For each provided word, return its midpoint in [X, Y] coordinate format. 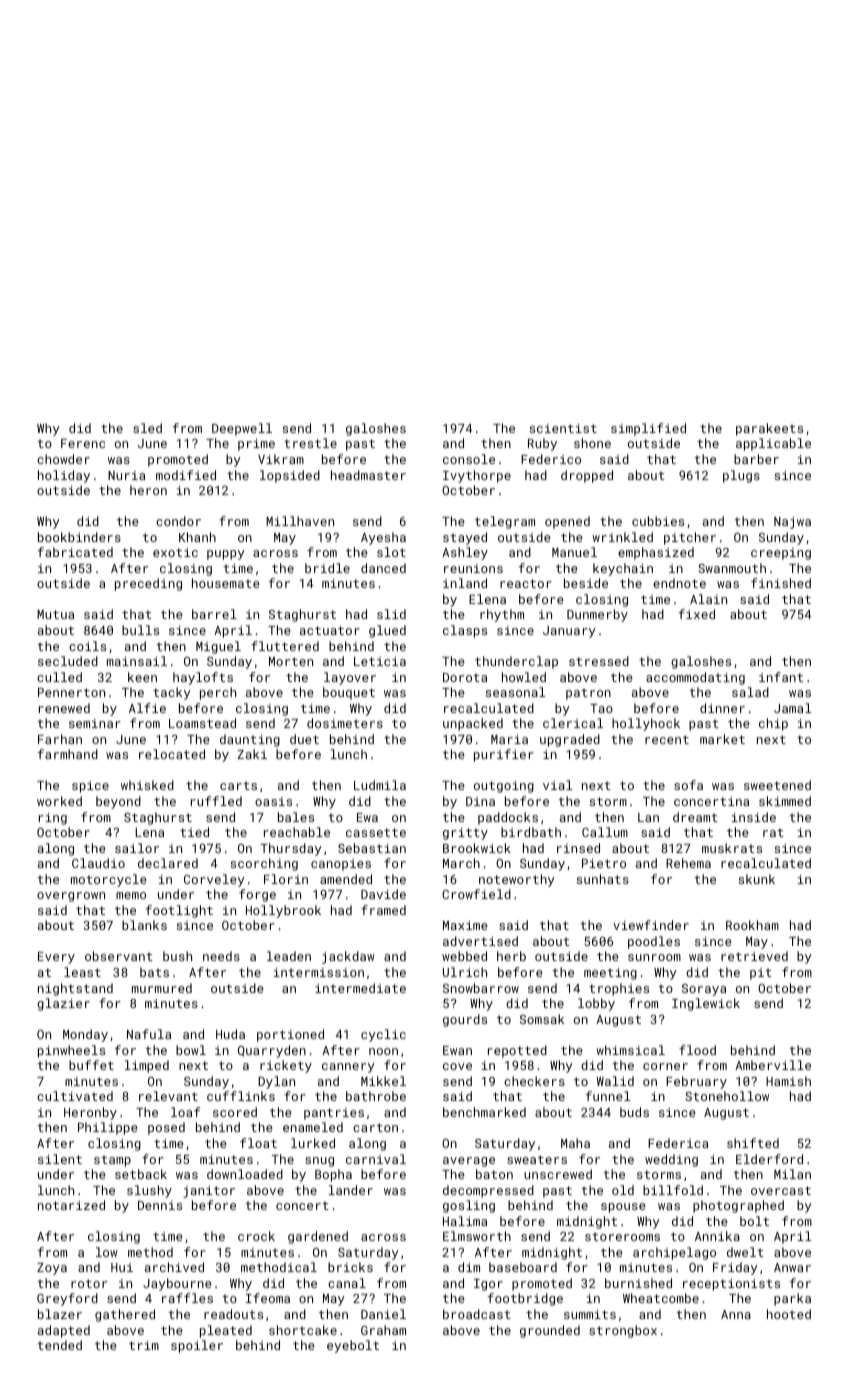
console [469, 459]
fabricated [75, 552]
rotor [89, 1283]
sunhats [603, 879]
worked [59, 801]
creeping [781, 554]
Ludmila [380, 785]
